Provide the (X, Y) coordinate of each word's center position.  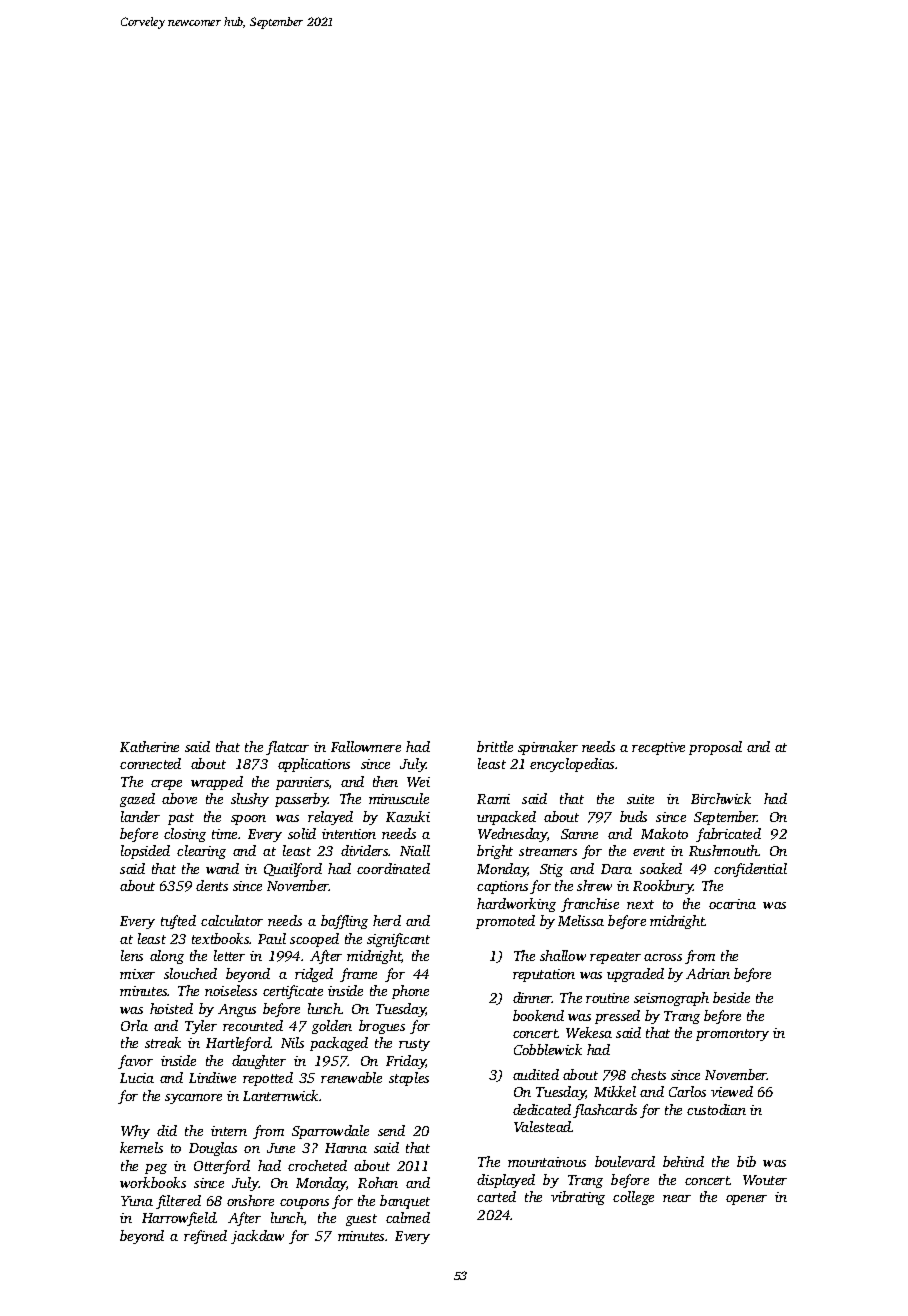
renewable (351, 1077)
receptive (658, 748)
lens (132, 955)
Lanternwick (280, 1095)
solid (302, 833)
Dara (616, 869)
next (640, 904)
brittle (495, 746)
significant (398, 940)
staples (409, 1079)
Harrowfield (179, 1219)
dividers (365, 850)
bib (746, 1161)
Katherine (149, 746)
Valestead (543, 1126)
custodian (716, 1109)
